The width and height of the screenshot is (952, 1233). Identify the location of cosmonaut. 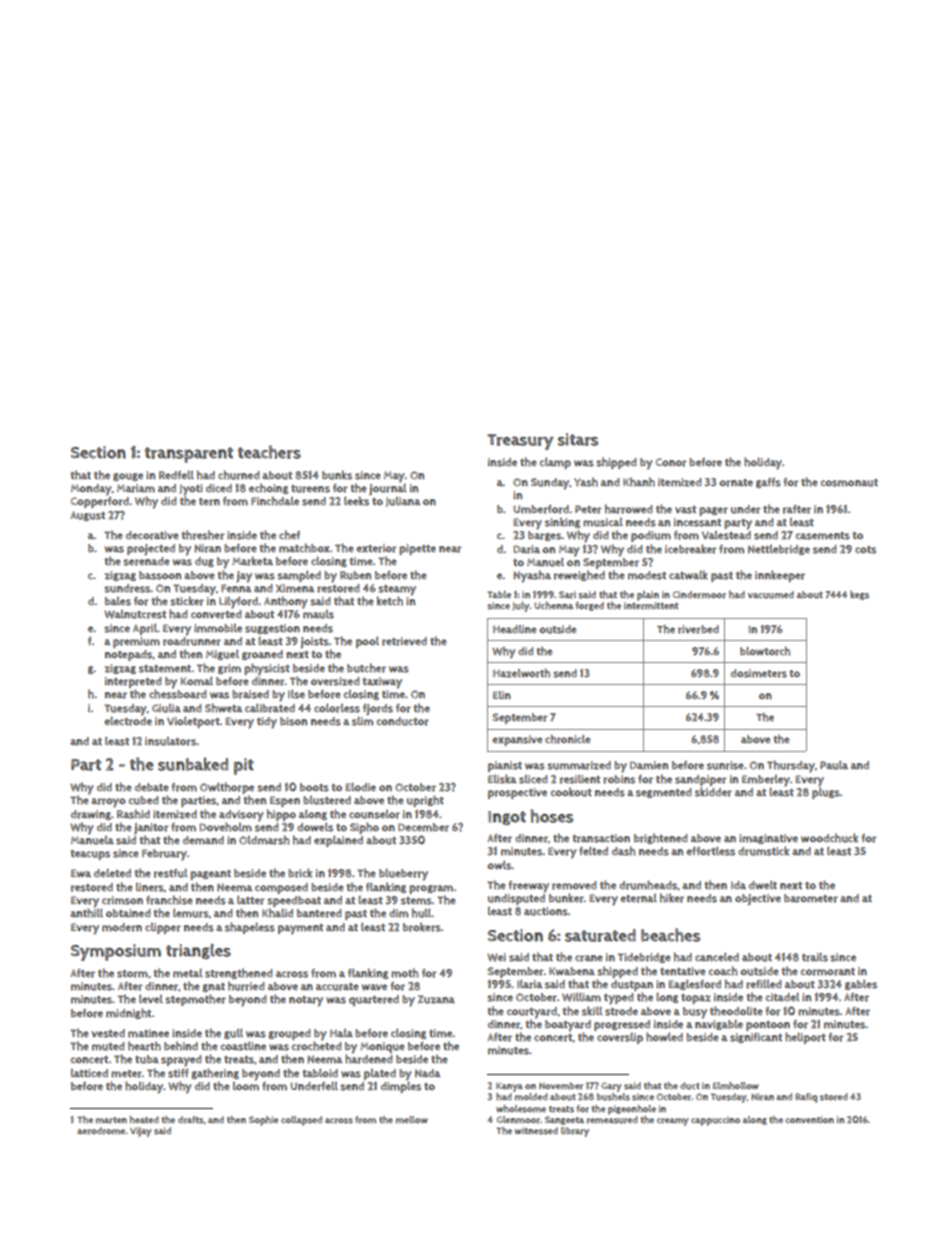
(849, 483).
